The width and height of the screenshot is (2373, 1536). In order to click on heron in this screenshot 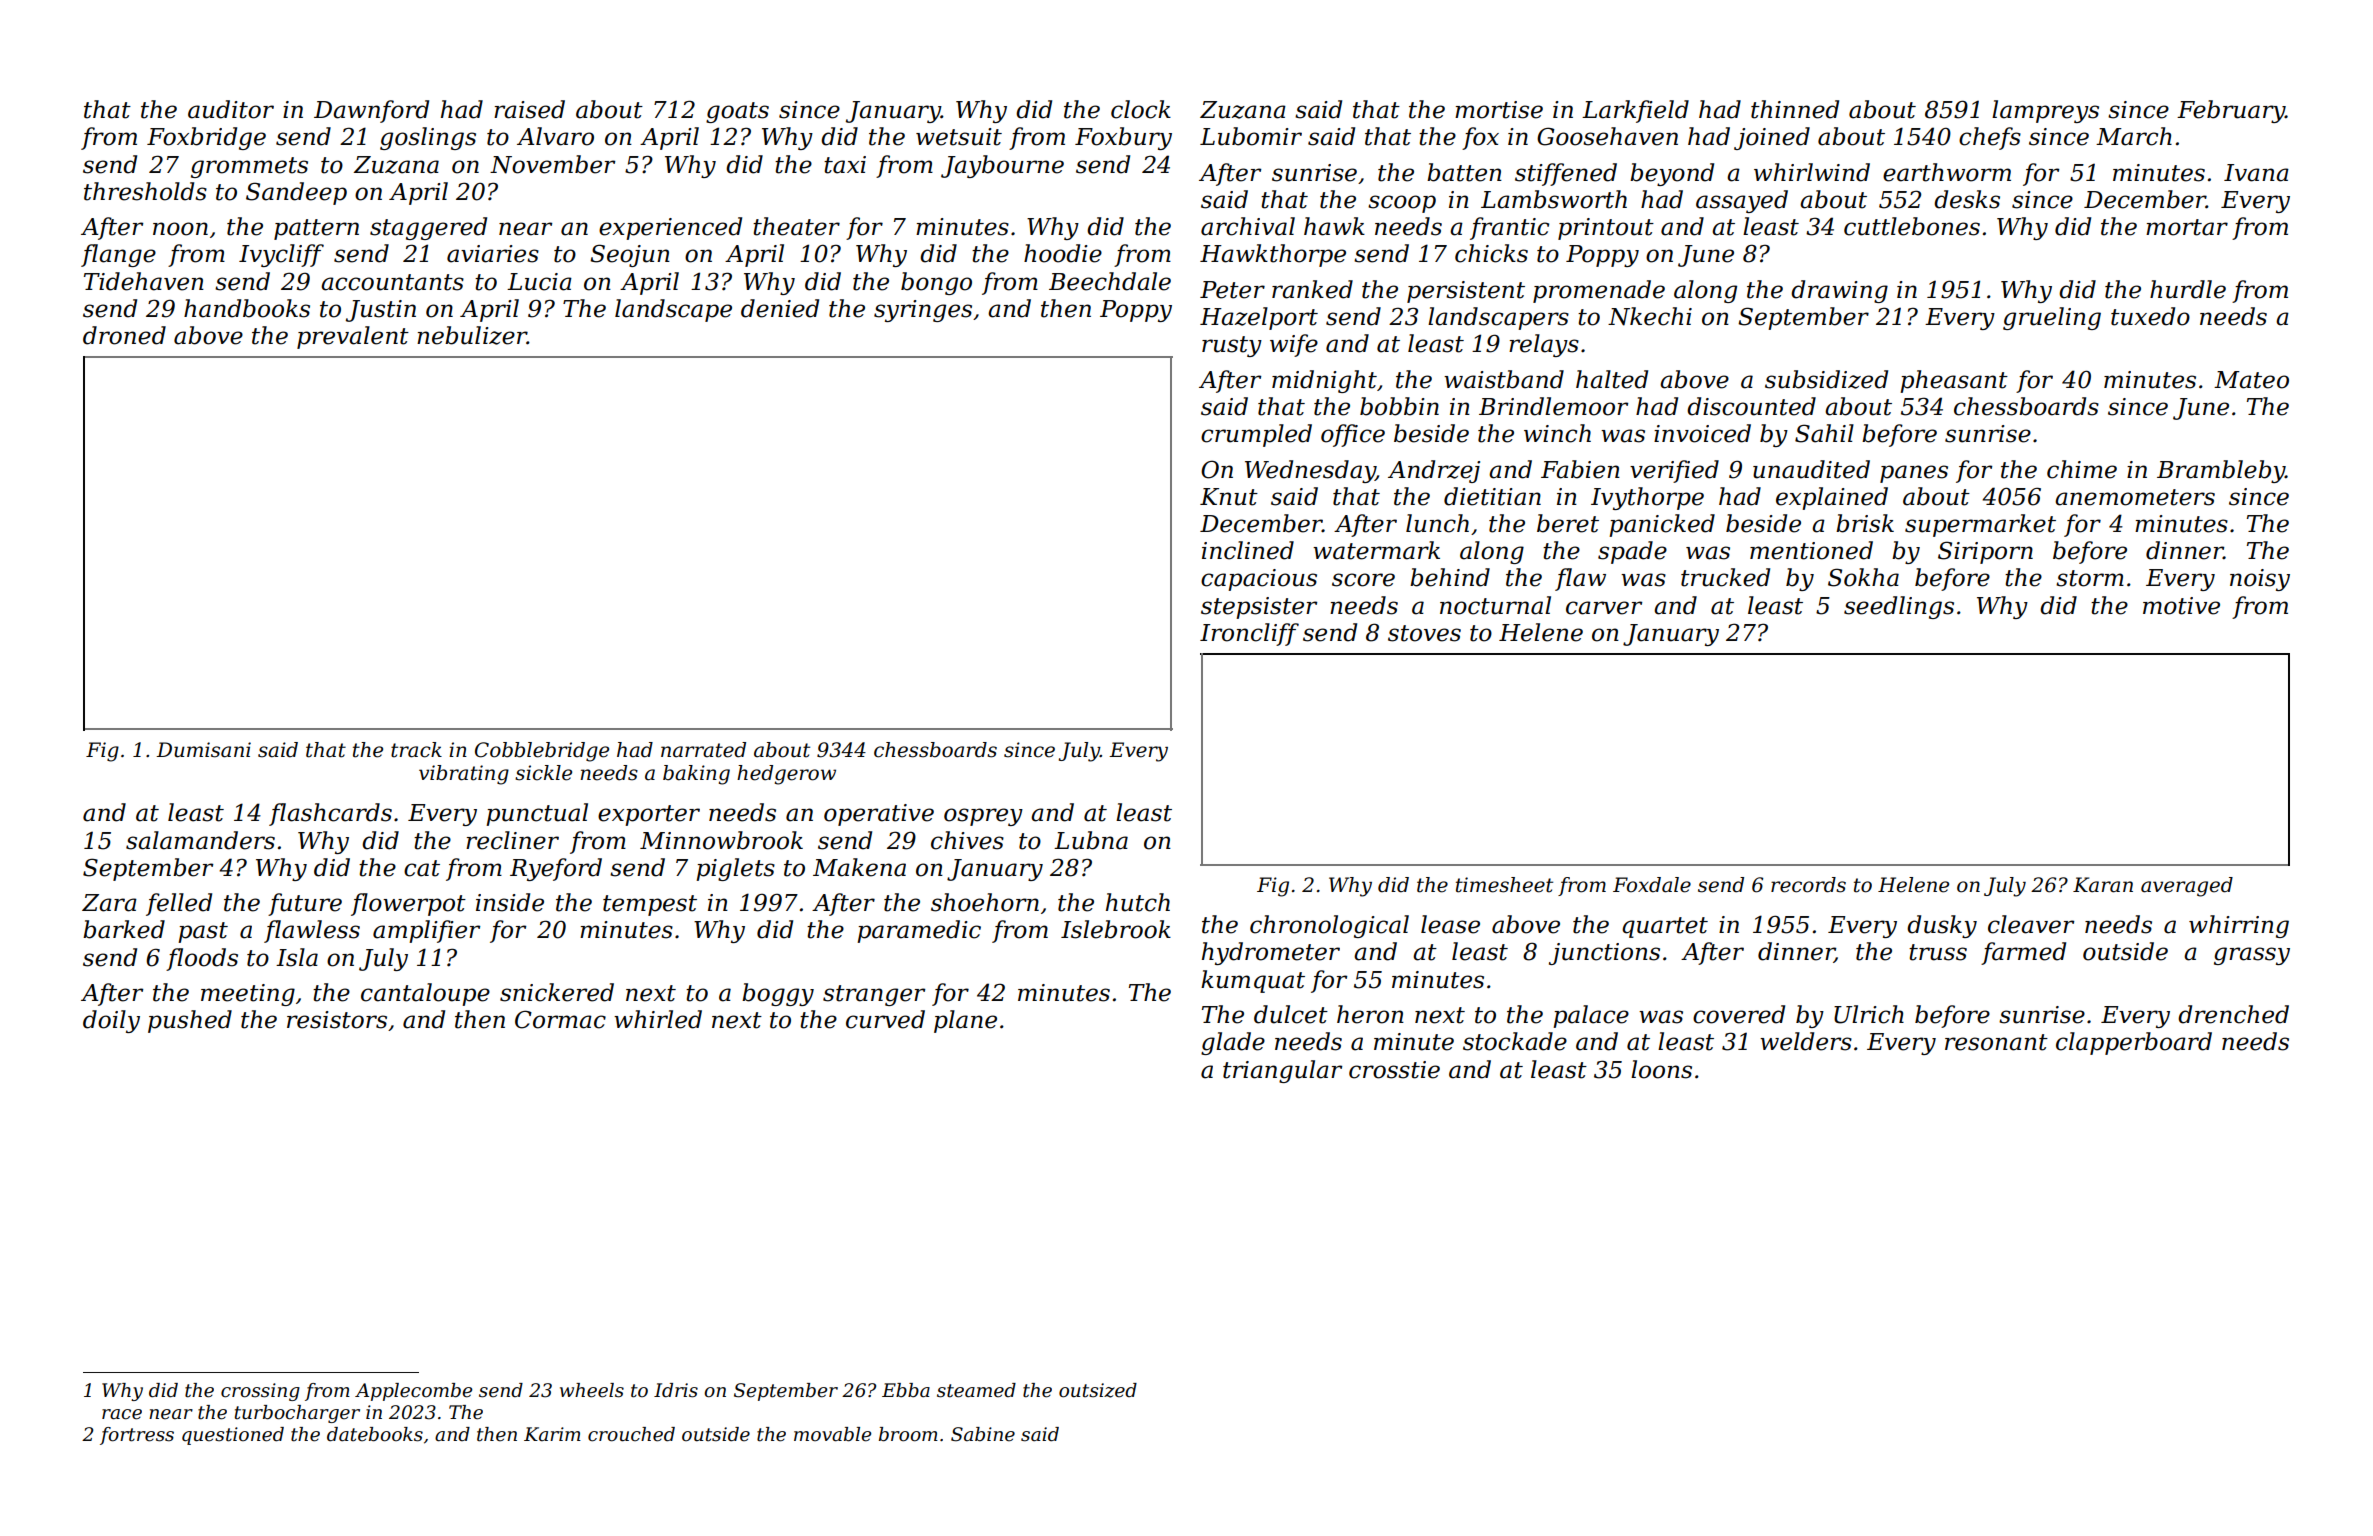, I will do `click(1370, 1014)`.
